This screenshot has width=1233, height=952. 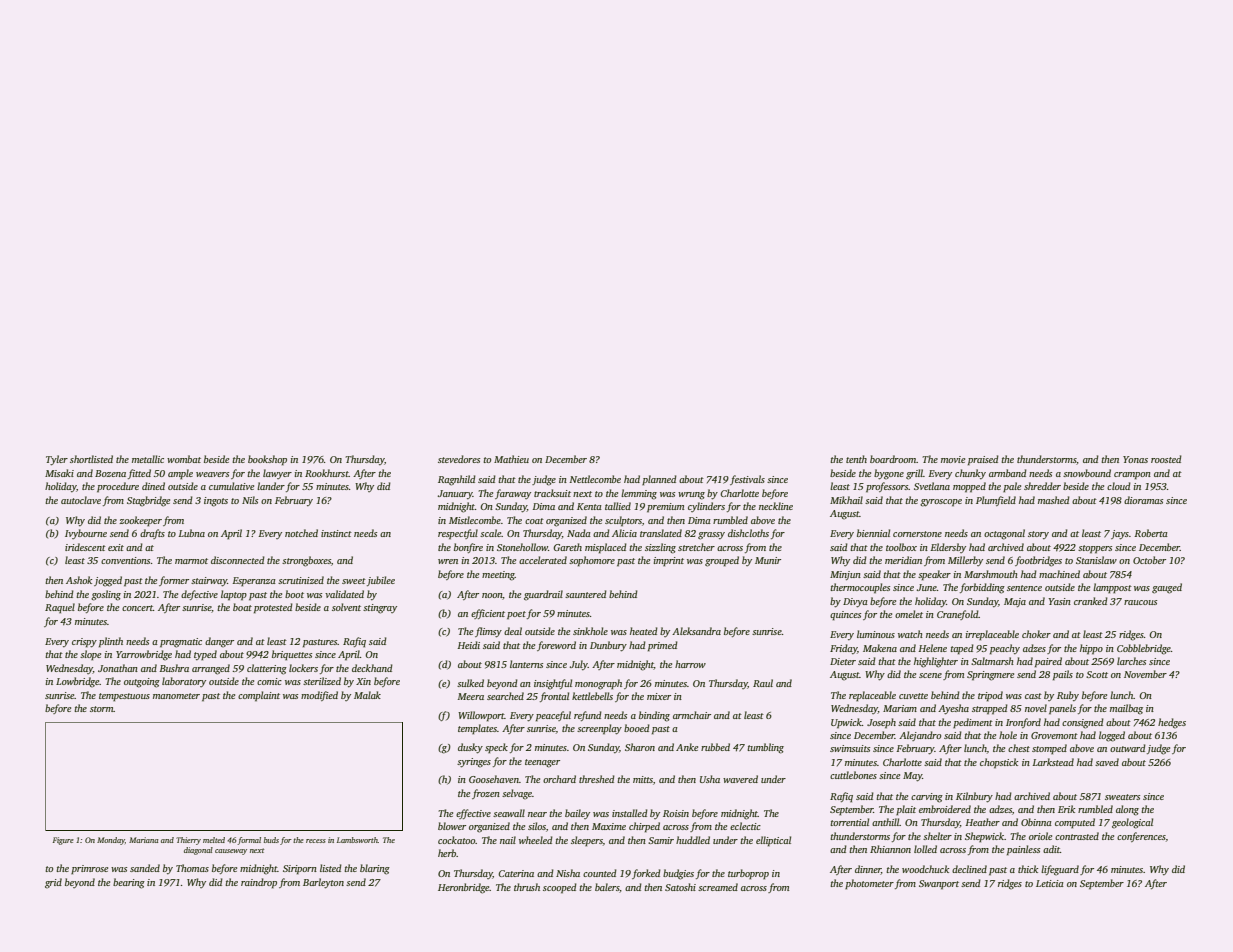 What do you see at coordinates (216, 502) in the screenshot?
I see `ingots` at bounding box center [216, 502].
